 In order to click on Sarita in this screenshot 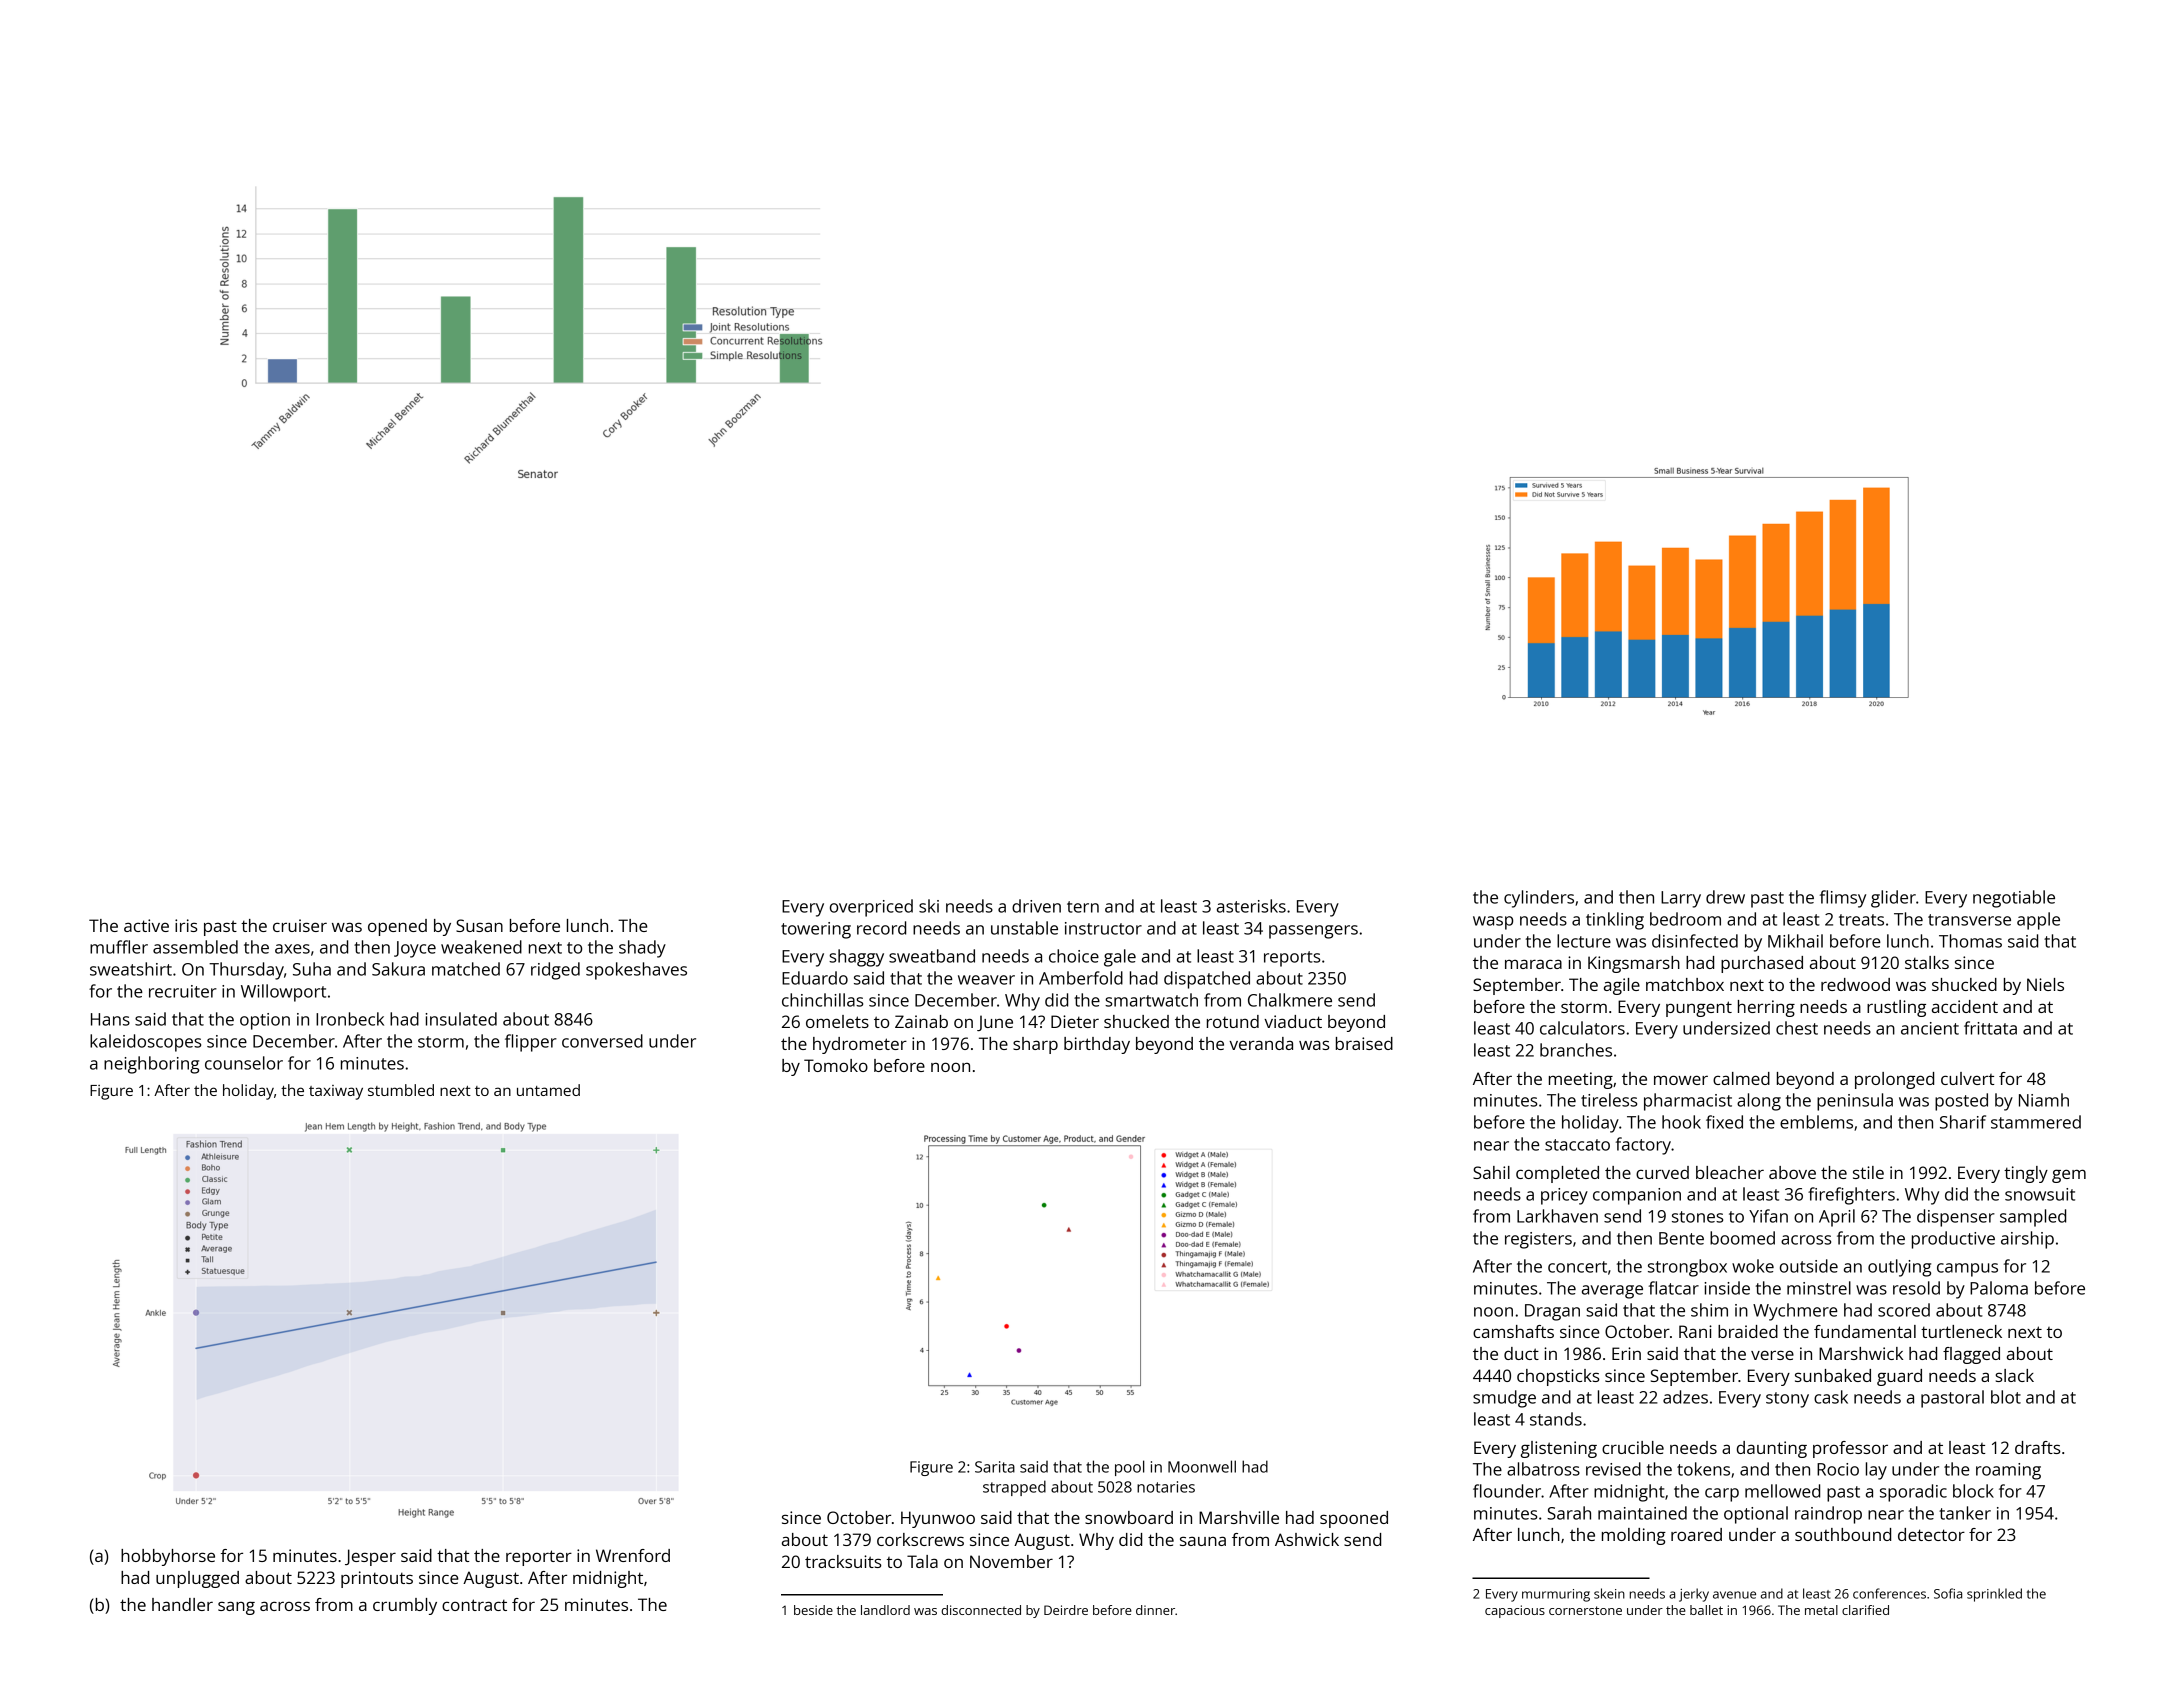, I will do `click(995, 1467)`.
